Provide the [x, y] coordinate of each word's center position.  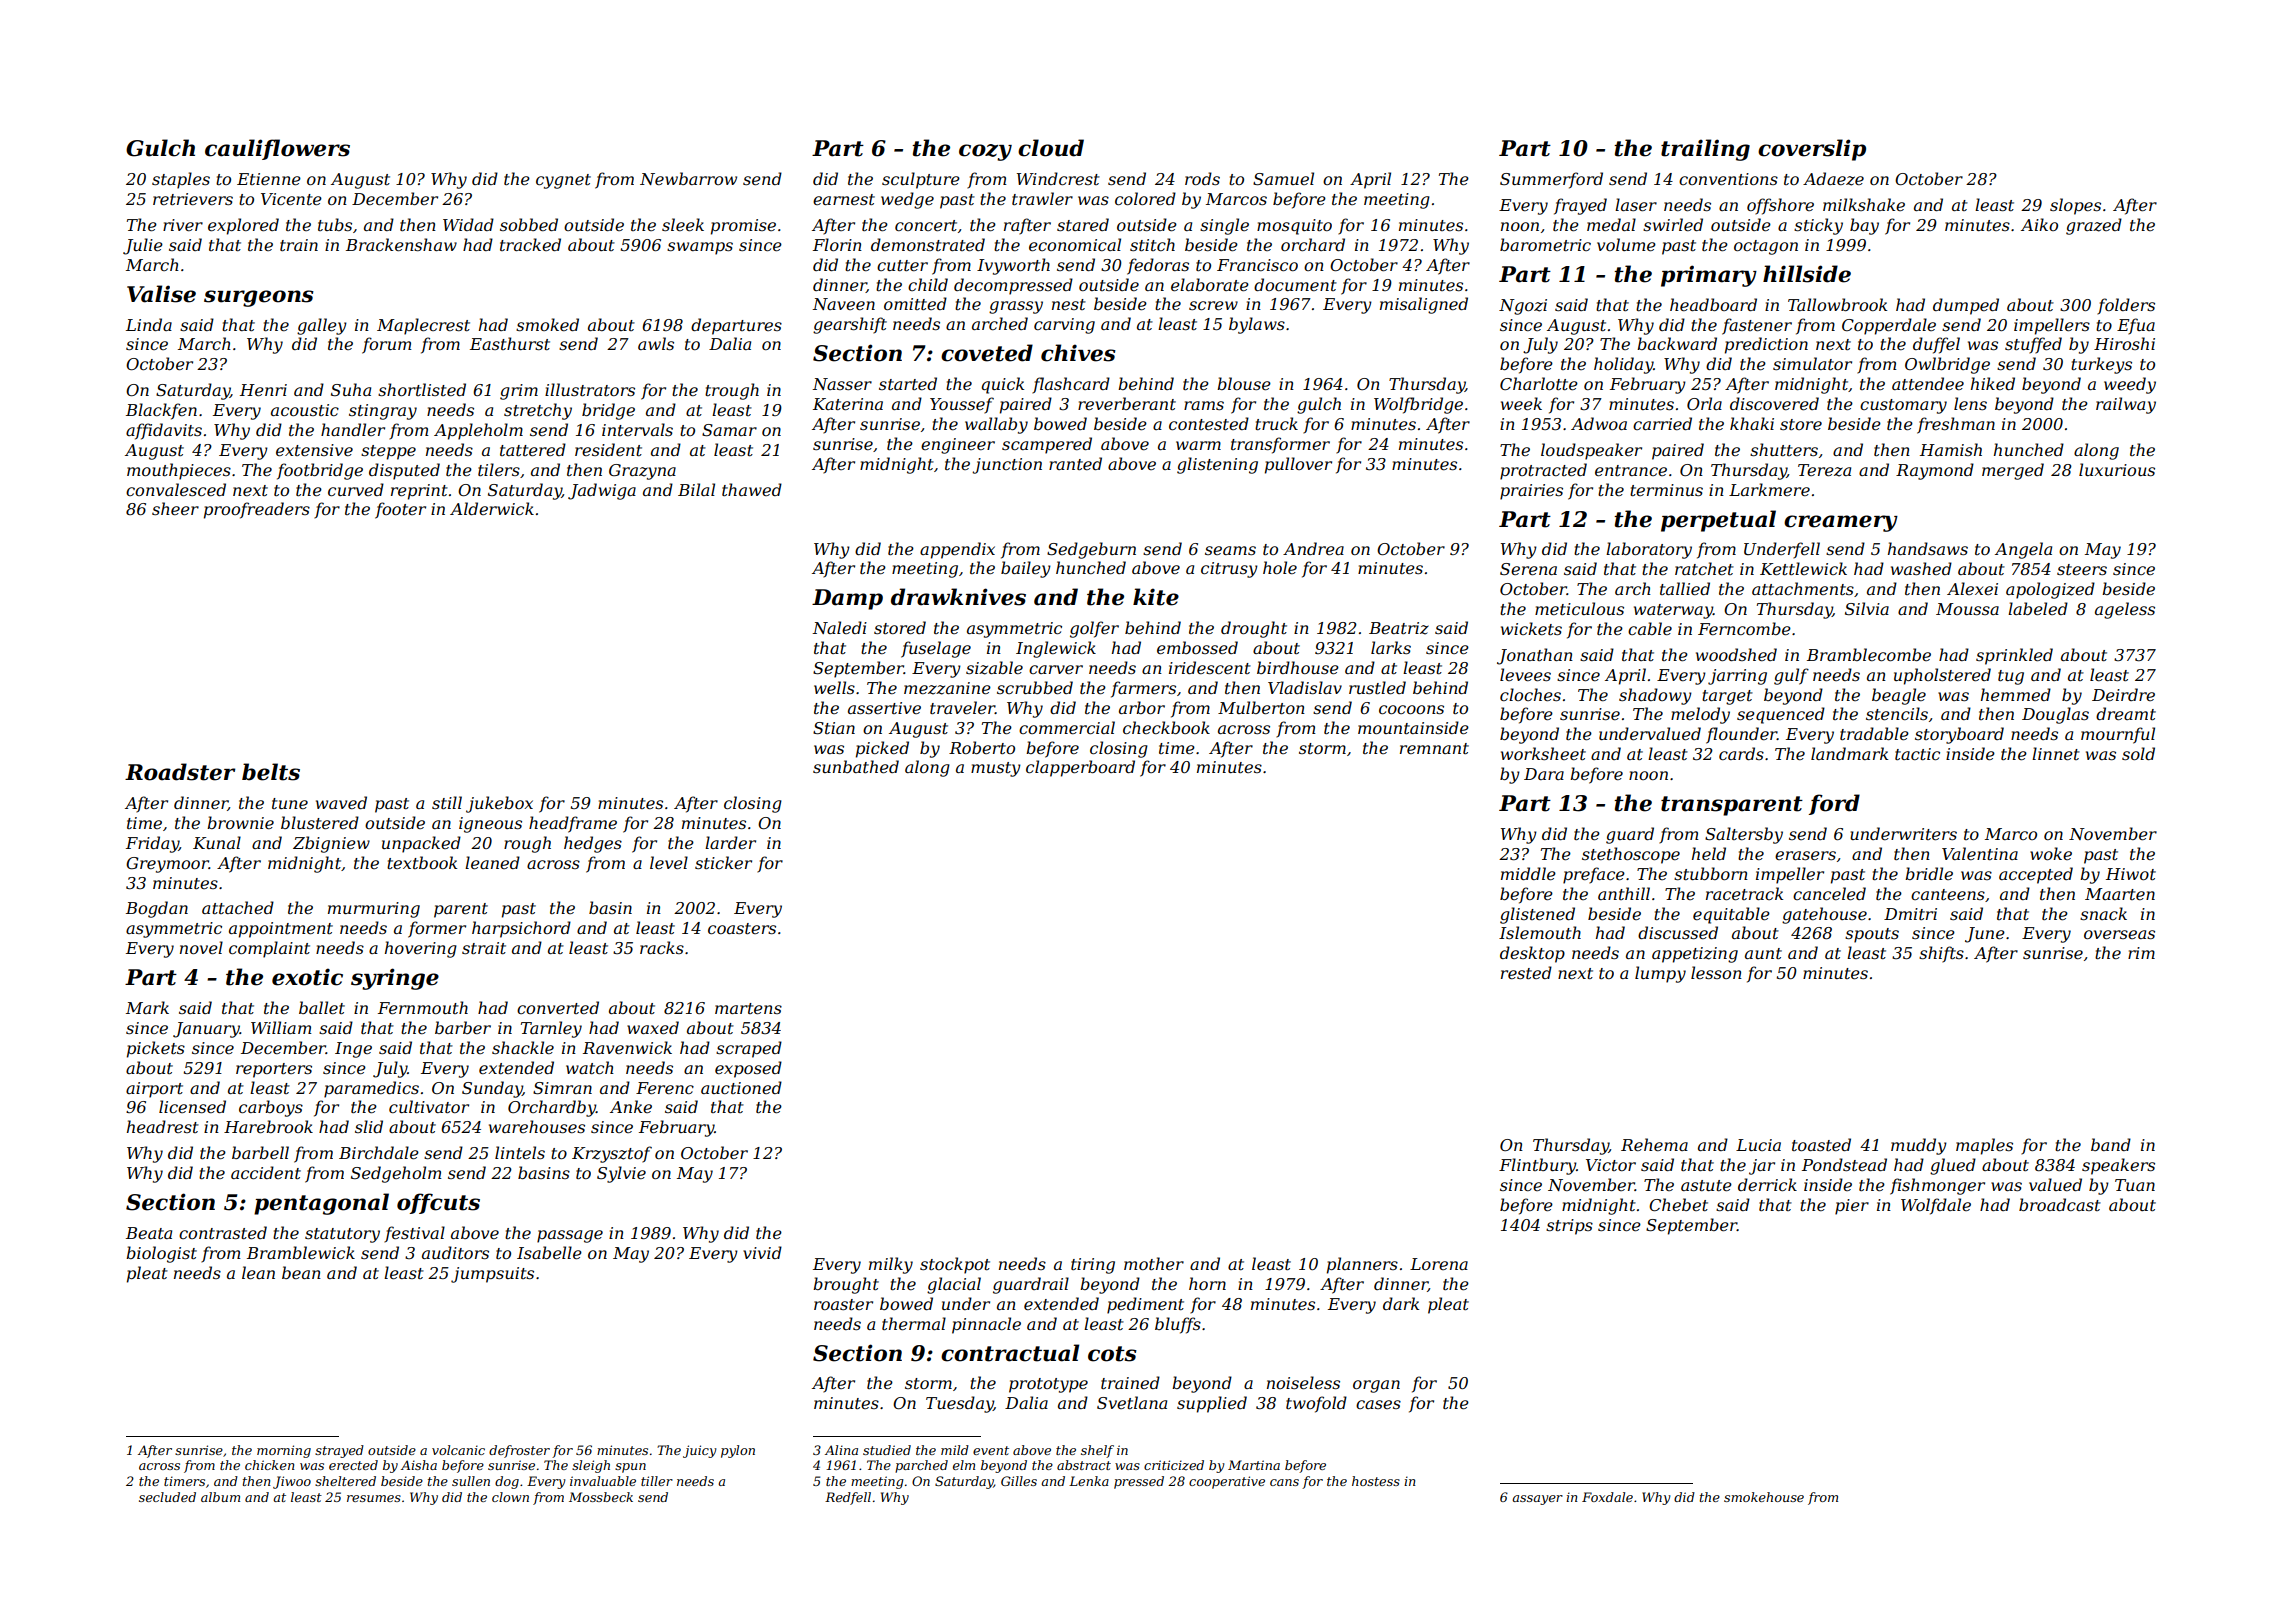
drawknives [958, 597]
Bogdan [157, 909]
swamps [700, 248]
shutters [1784, 449]
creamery [1841, 523]
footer [400, 510]
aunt [1763, 953]
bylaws [1257, 325]
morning [284, 1451]
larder [730, 842]
